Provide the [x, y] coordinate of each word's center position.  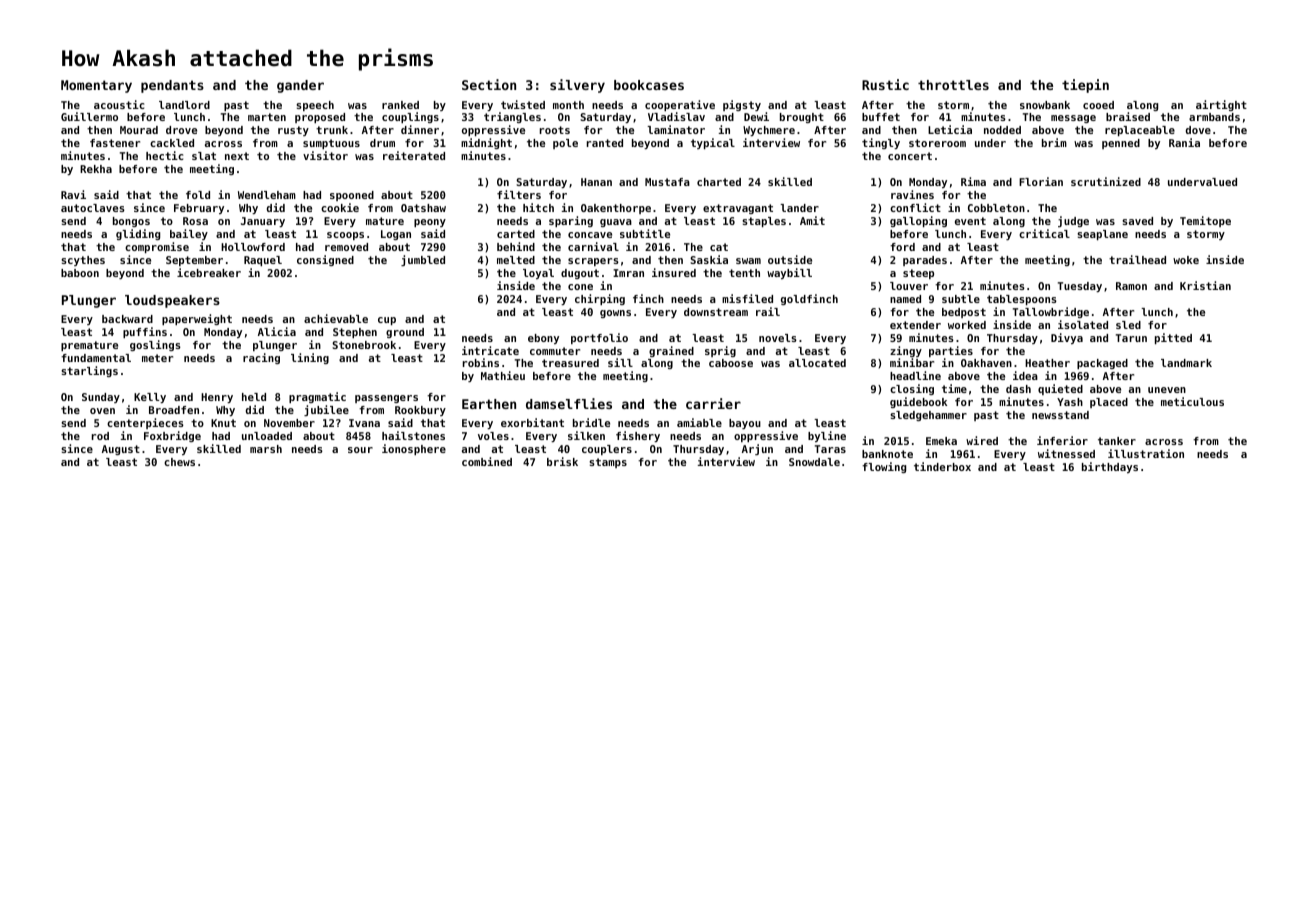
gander [300, 86]
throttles [953, 85]
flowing [884, 467]
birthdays [1110, 467]
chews [179, 462]
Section [489, 84]
